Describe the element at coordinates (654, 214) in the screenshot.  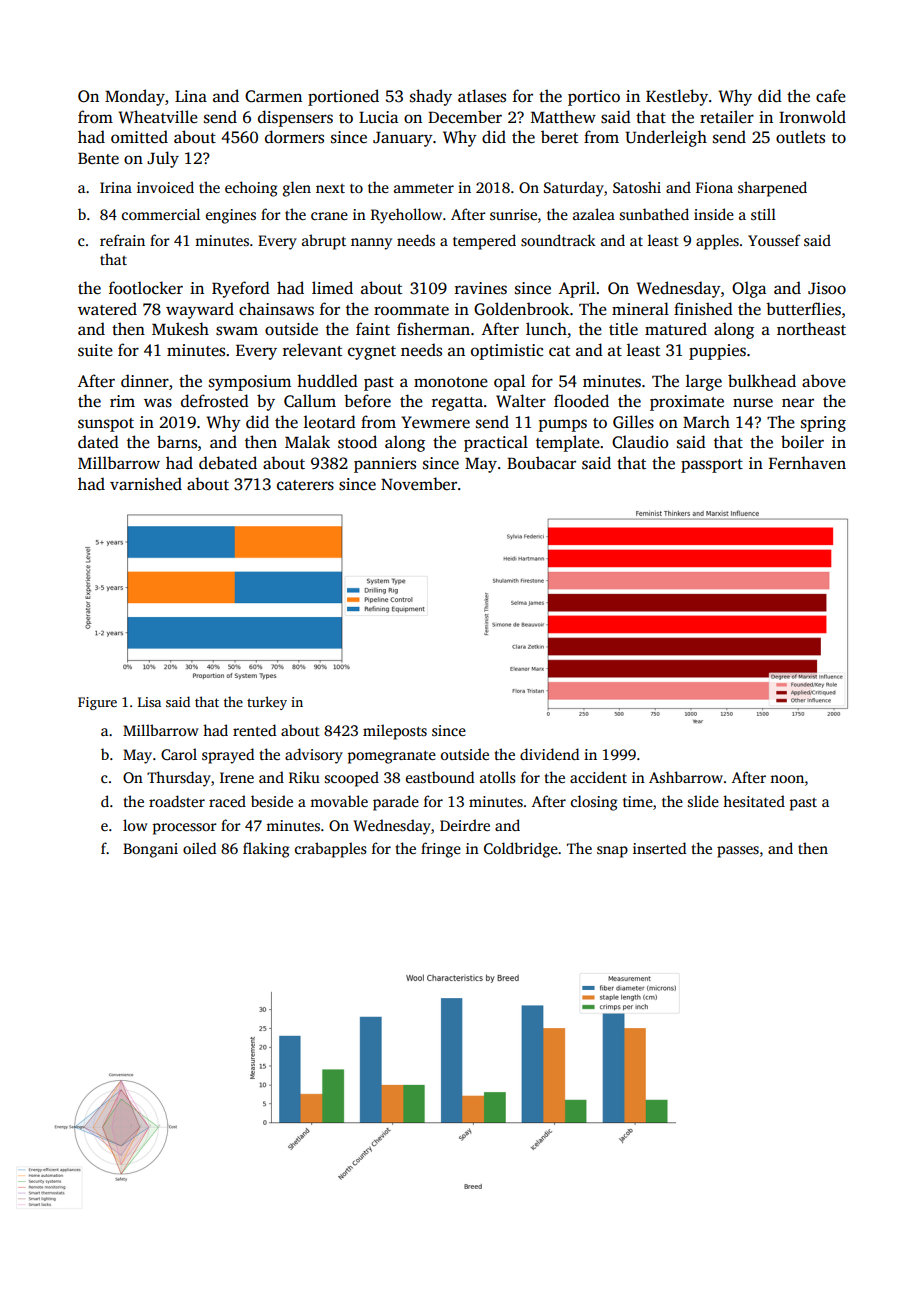
I see `sunbathed` at that location.
